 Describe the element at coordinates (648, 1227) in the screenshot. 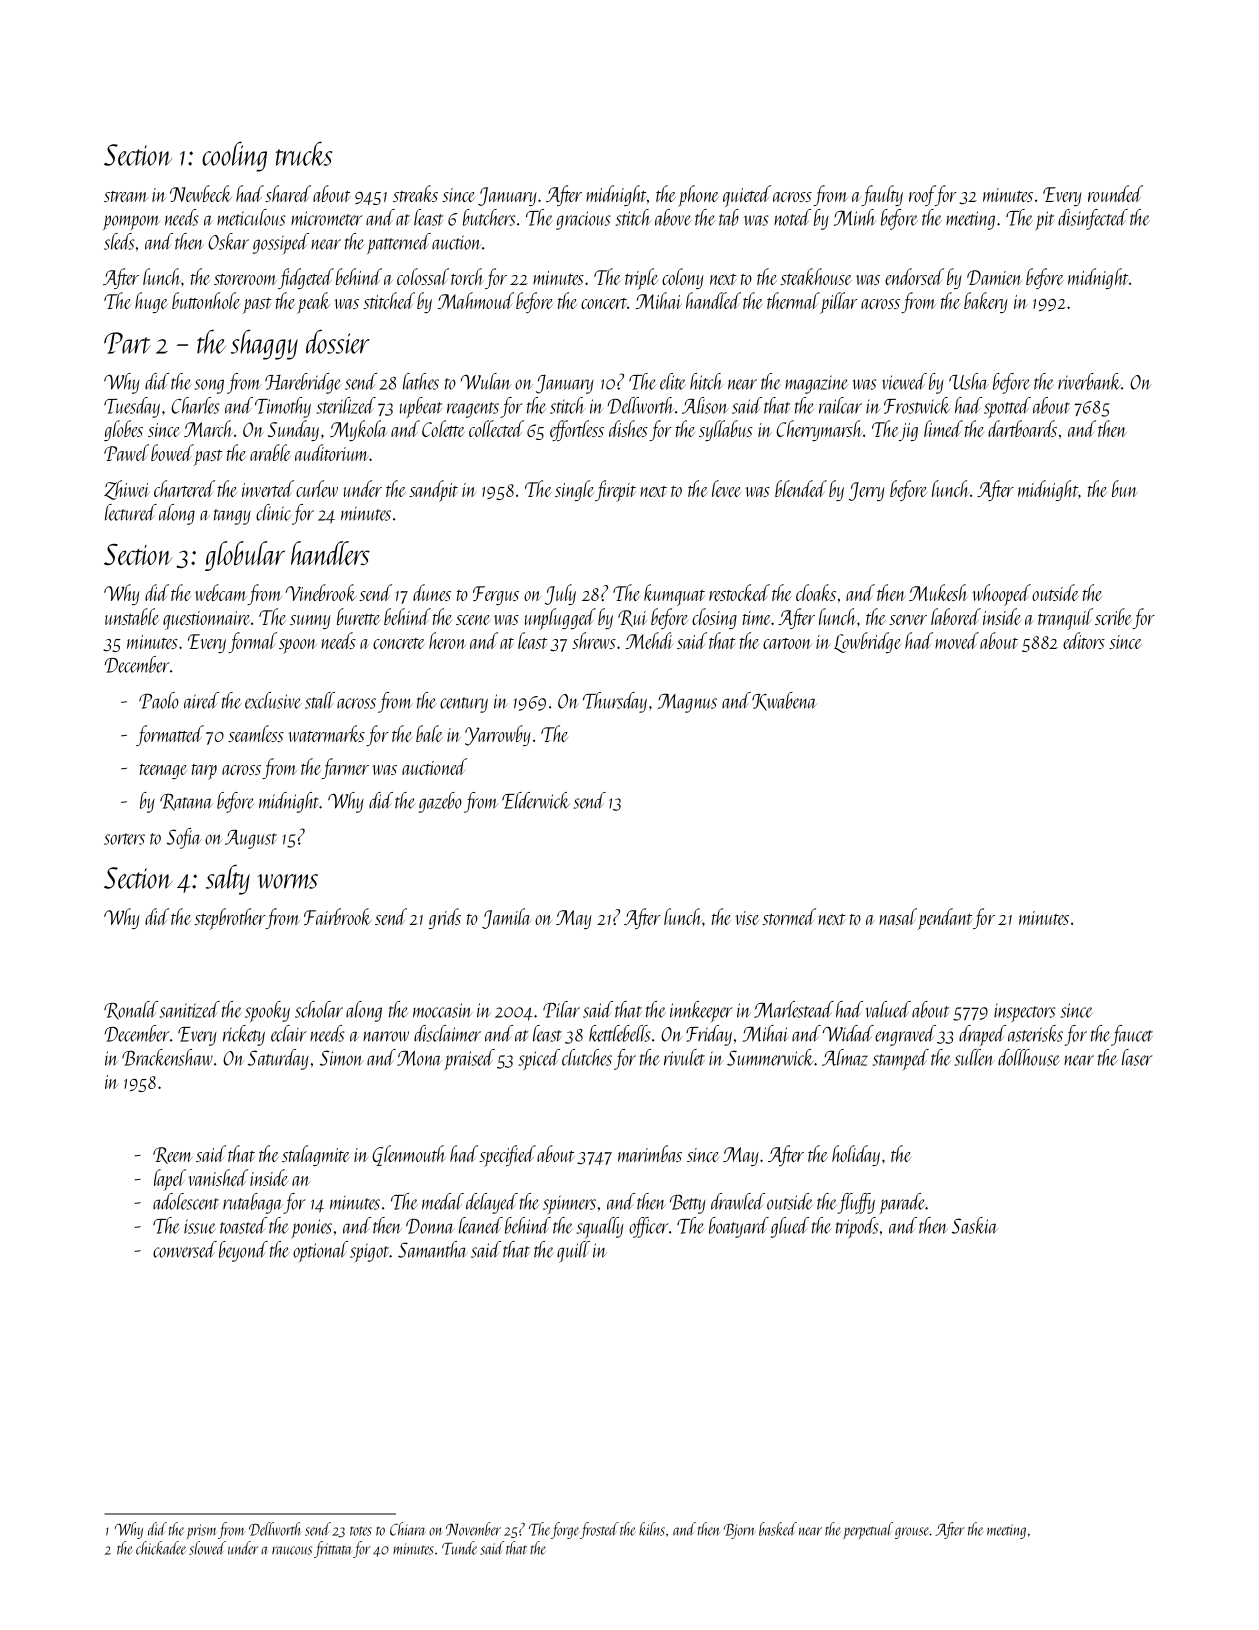

I see `officer` at that location.
